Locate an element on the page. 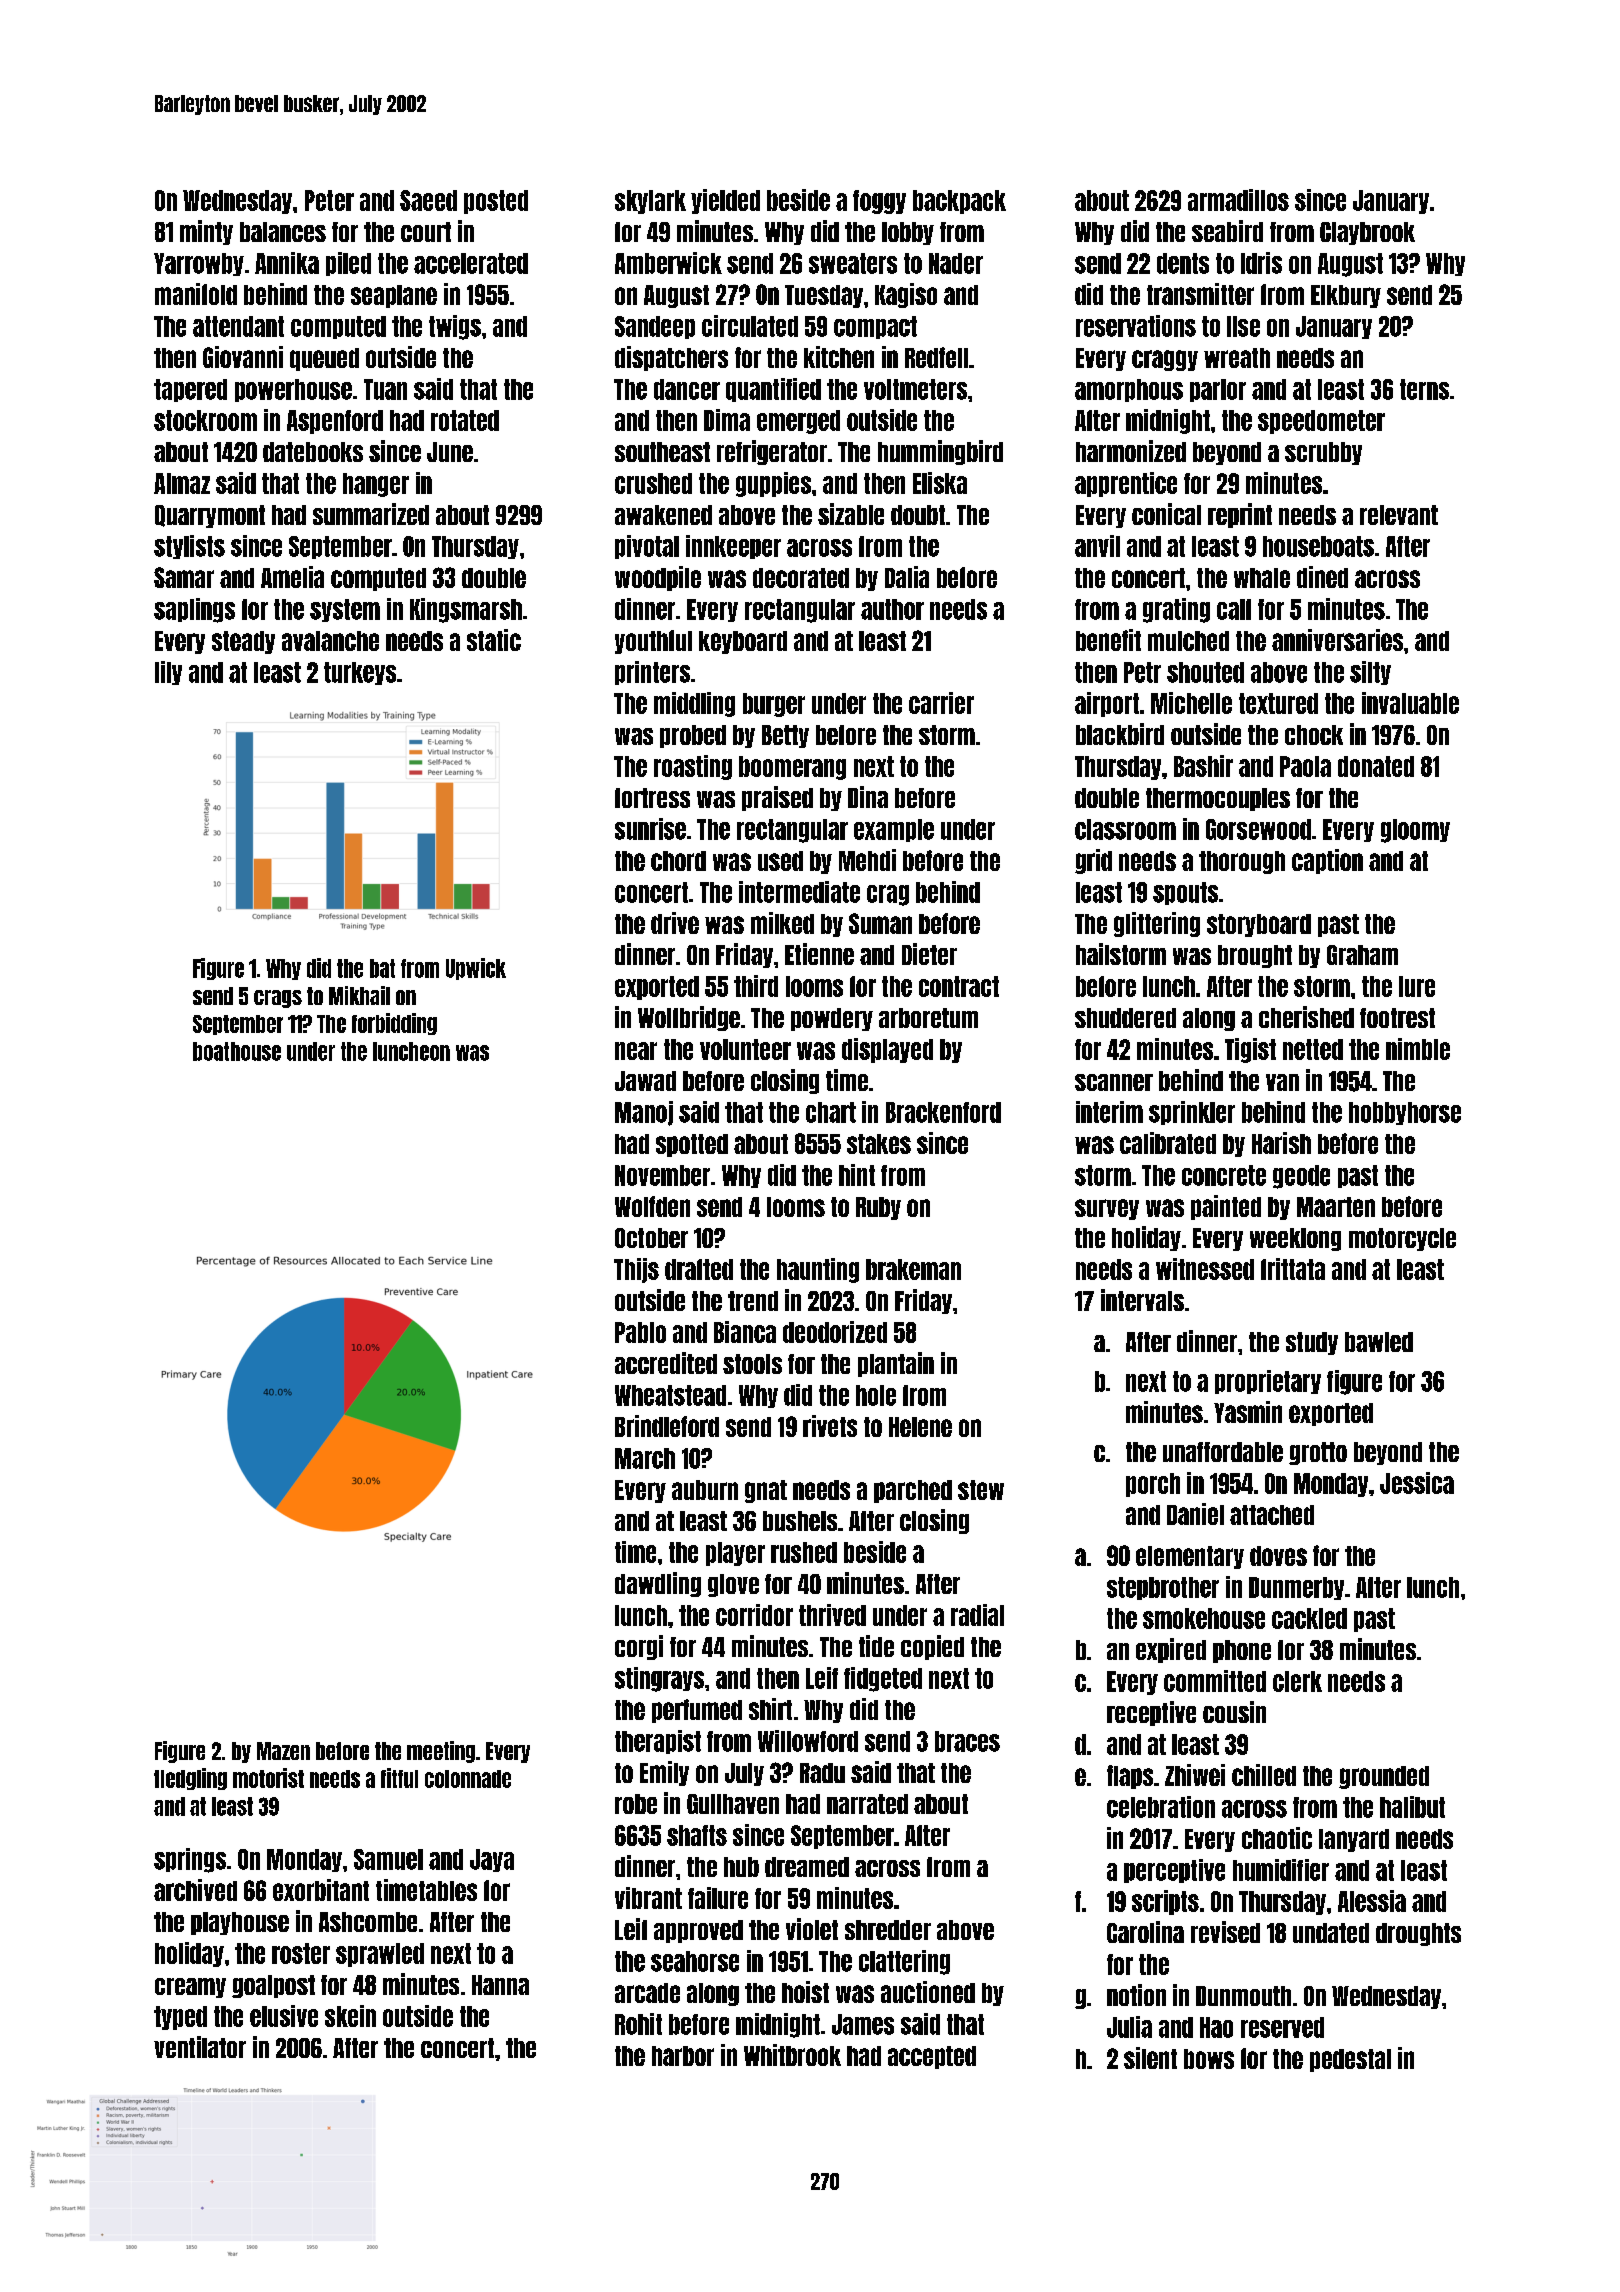  foggy is located at coordinates (879, 202).
